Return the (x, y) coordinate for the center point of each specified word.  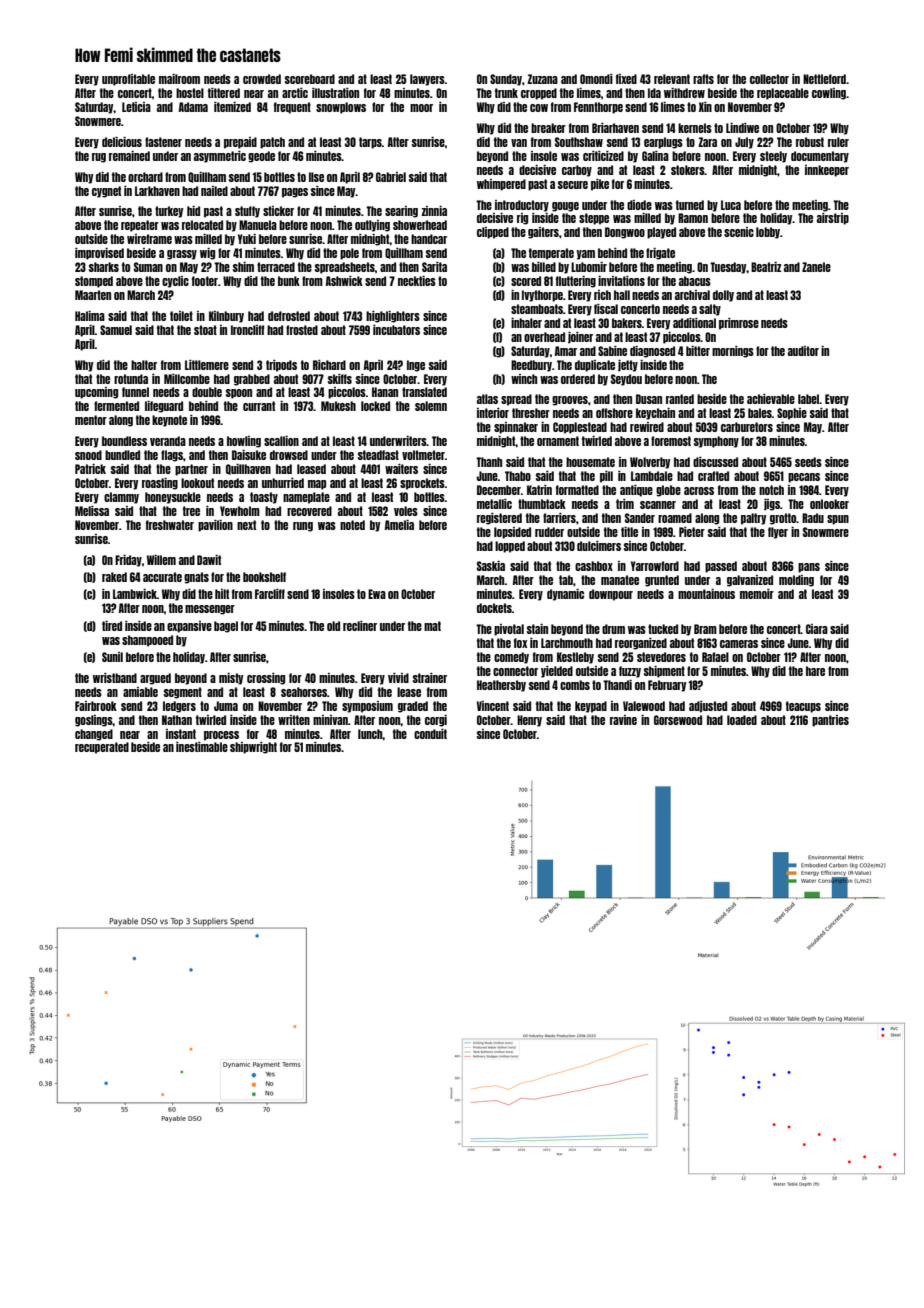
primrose (739, 324)
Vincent (493, 706)
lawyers (427, 80)
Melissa (92, 511)
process (221, 736)
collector (769, 79)
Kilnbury (226, 317)
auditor (803, 351)
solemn (431, 406)
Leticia (136, 107)
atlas (487, 399)
